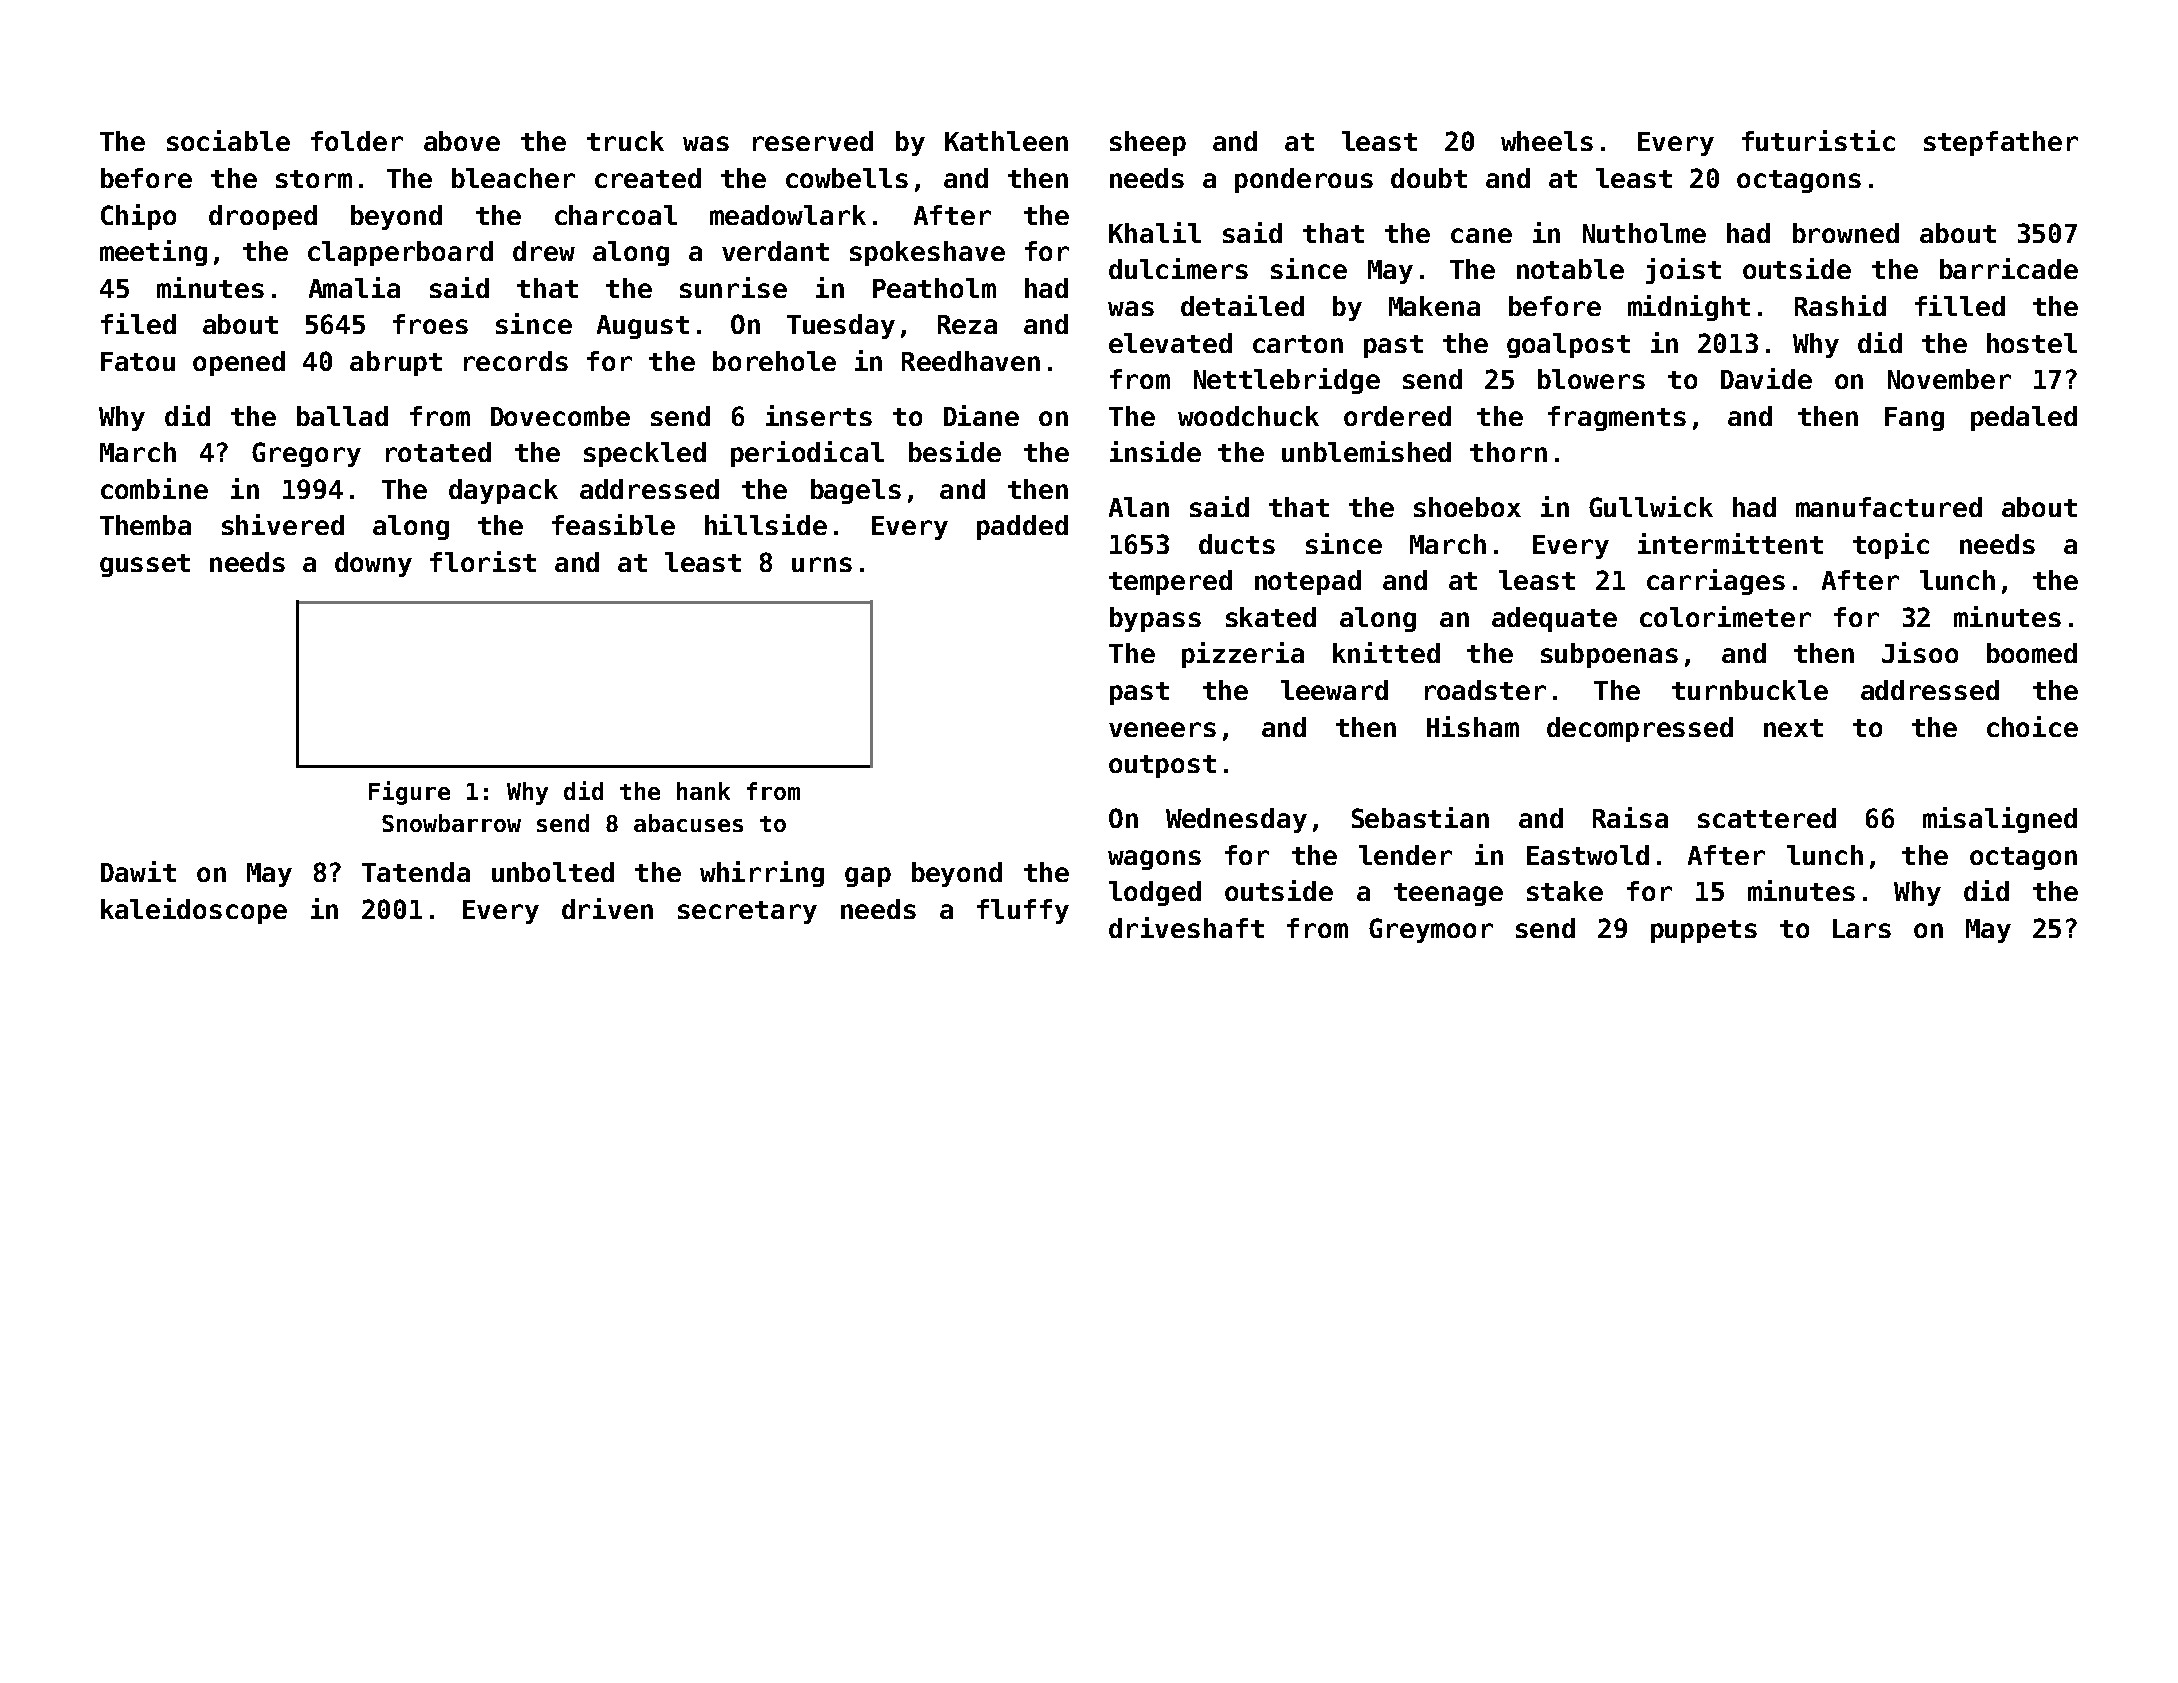  What do you see at coordinates (788, 215) in the screenshot?
I see `meadowlark` at bounding box center [788, 215].
